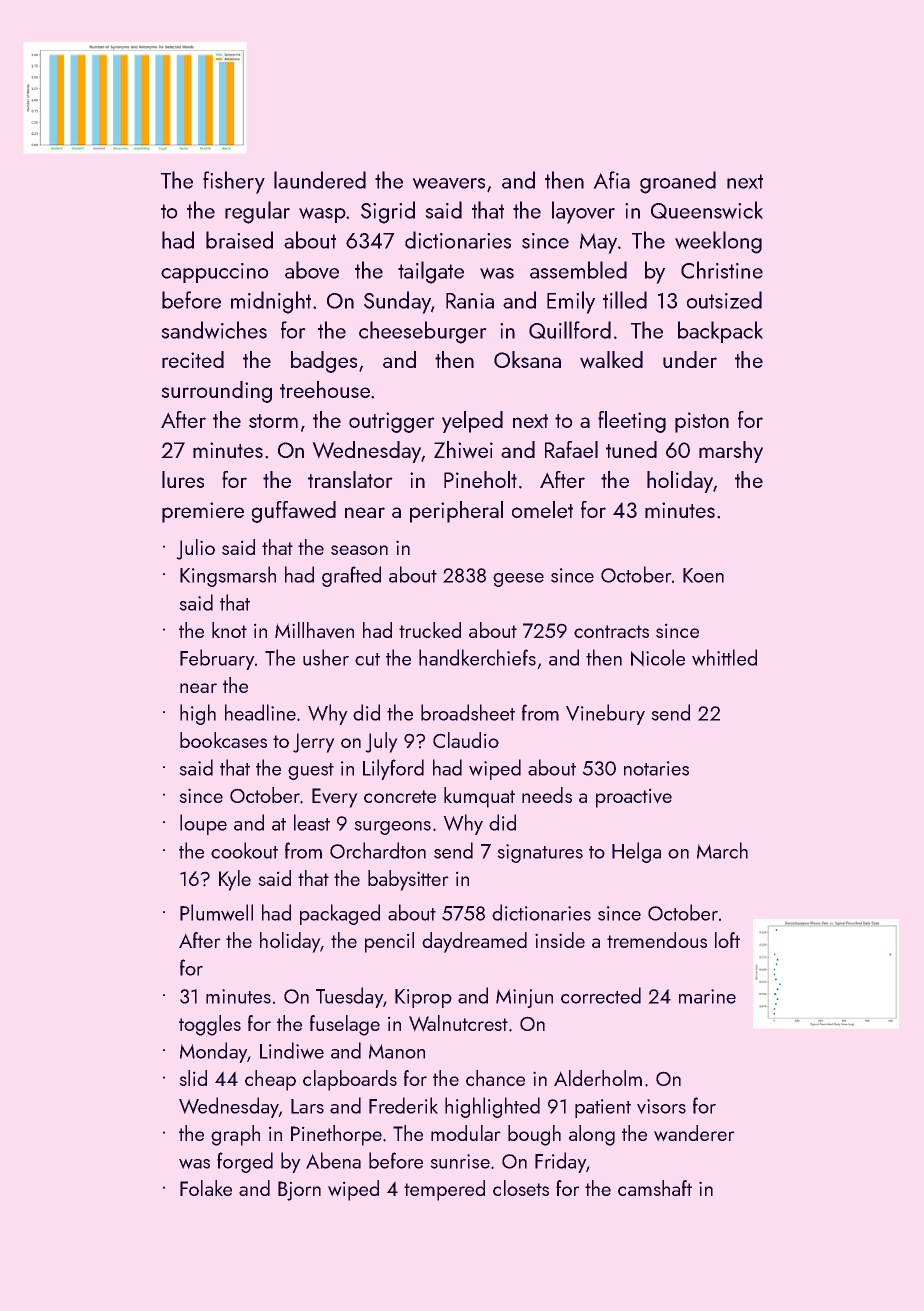 This screenshot has height=1311, width=924. I want to click on season, so click(359, 550).
